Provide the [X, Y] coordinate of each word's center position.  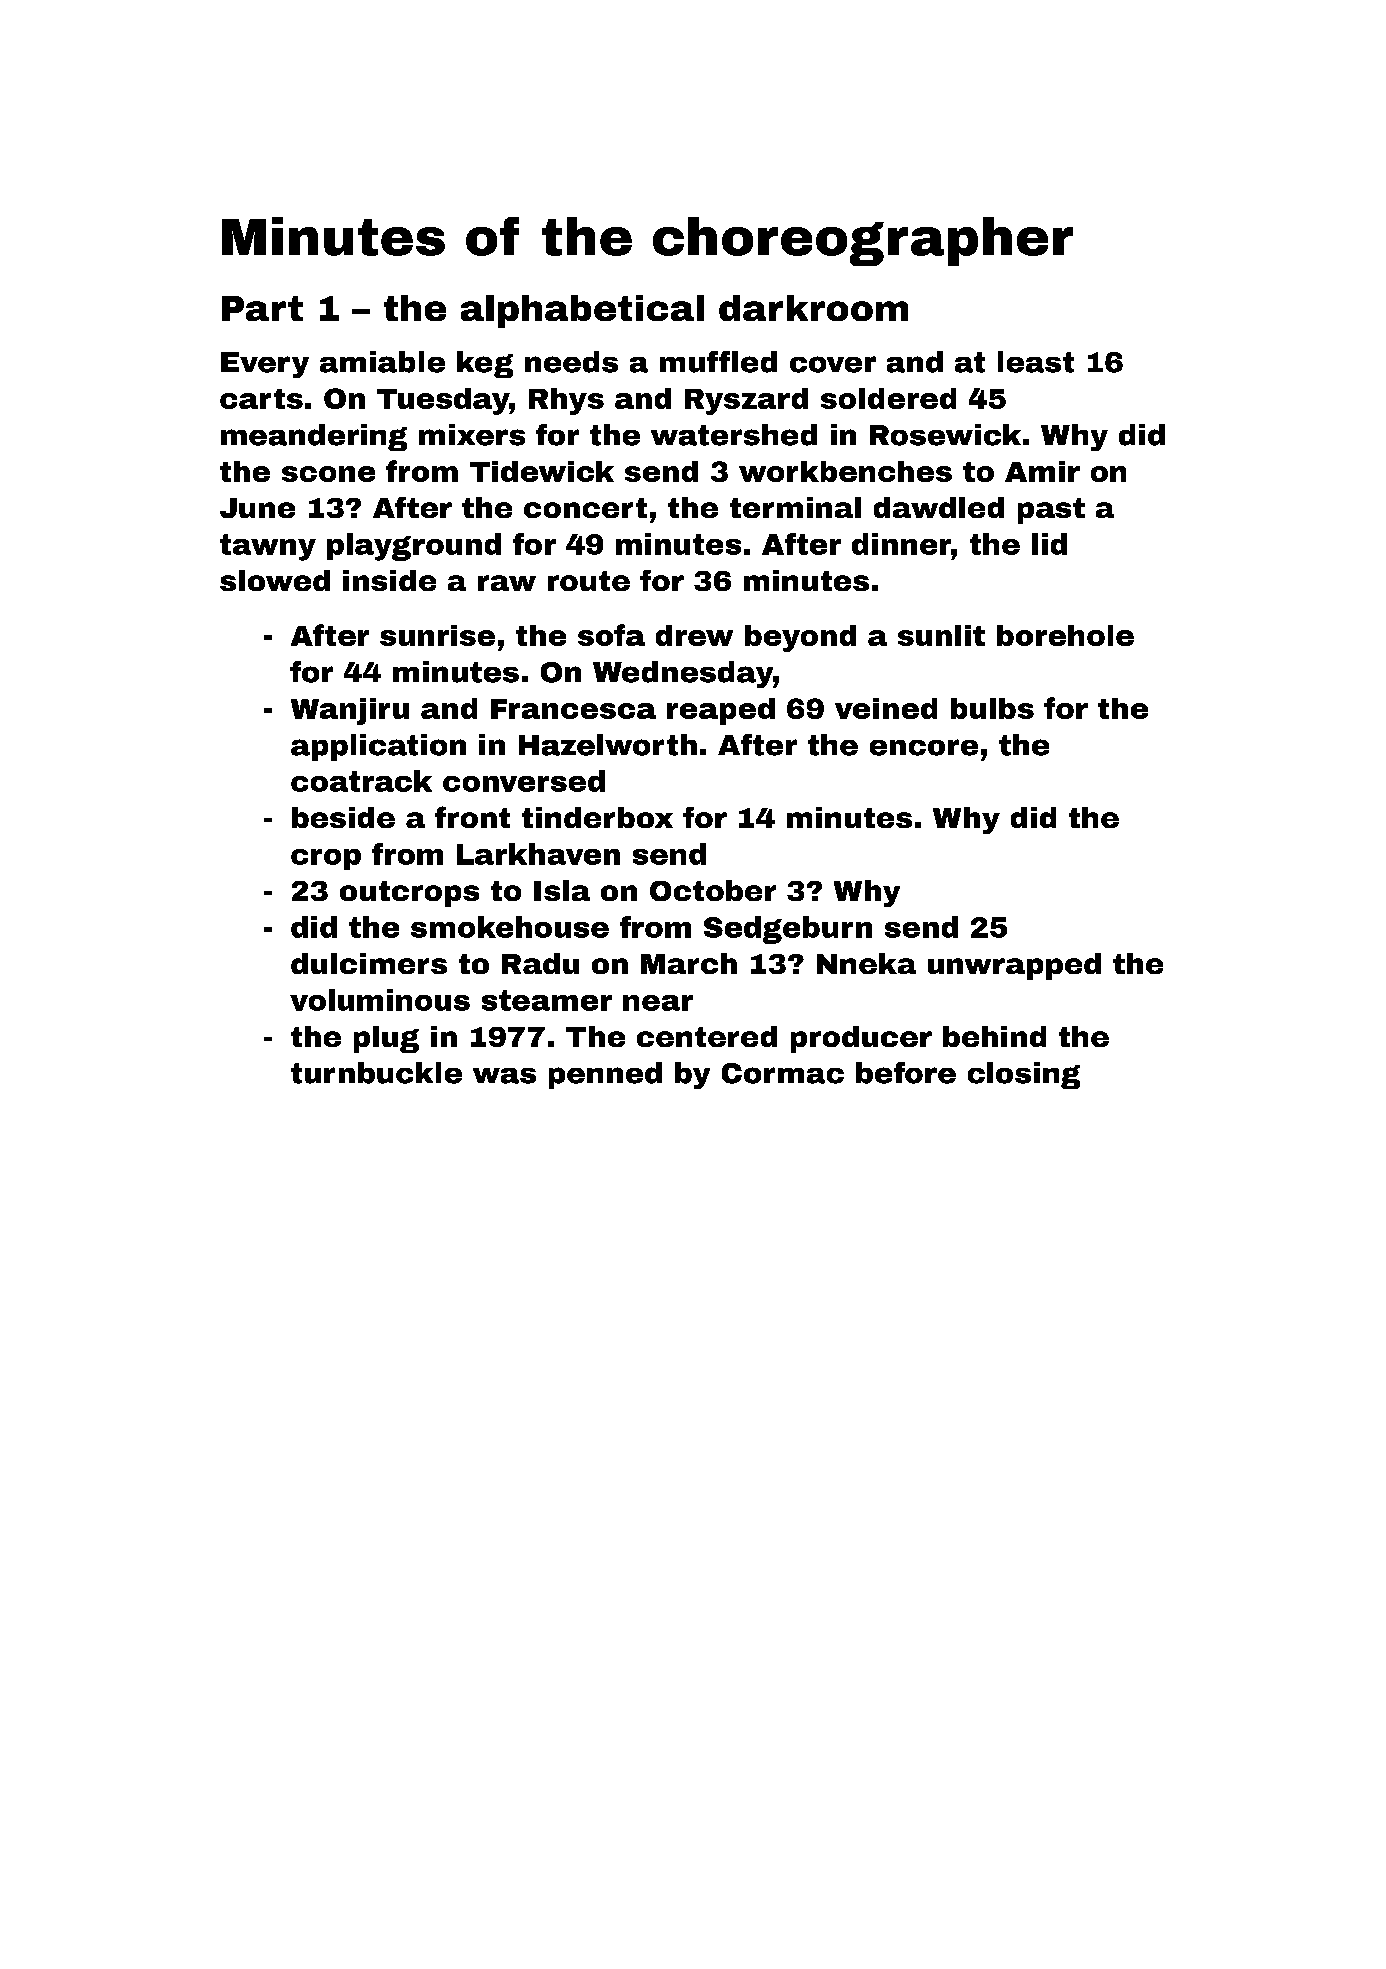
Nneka [866, 963]
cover [833, 364]
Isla [562, 890]
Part [262, 308]
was [504, 1076]
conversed [524, 781]
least [1036, 362]
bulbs [992, 708]
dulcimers [369, 963]
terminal [795, 507]
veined [886, 708]
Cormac [783, 1073]
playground [414, 547]
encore [924, 747]
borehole [1065, 635]
